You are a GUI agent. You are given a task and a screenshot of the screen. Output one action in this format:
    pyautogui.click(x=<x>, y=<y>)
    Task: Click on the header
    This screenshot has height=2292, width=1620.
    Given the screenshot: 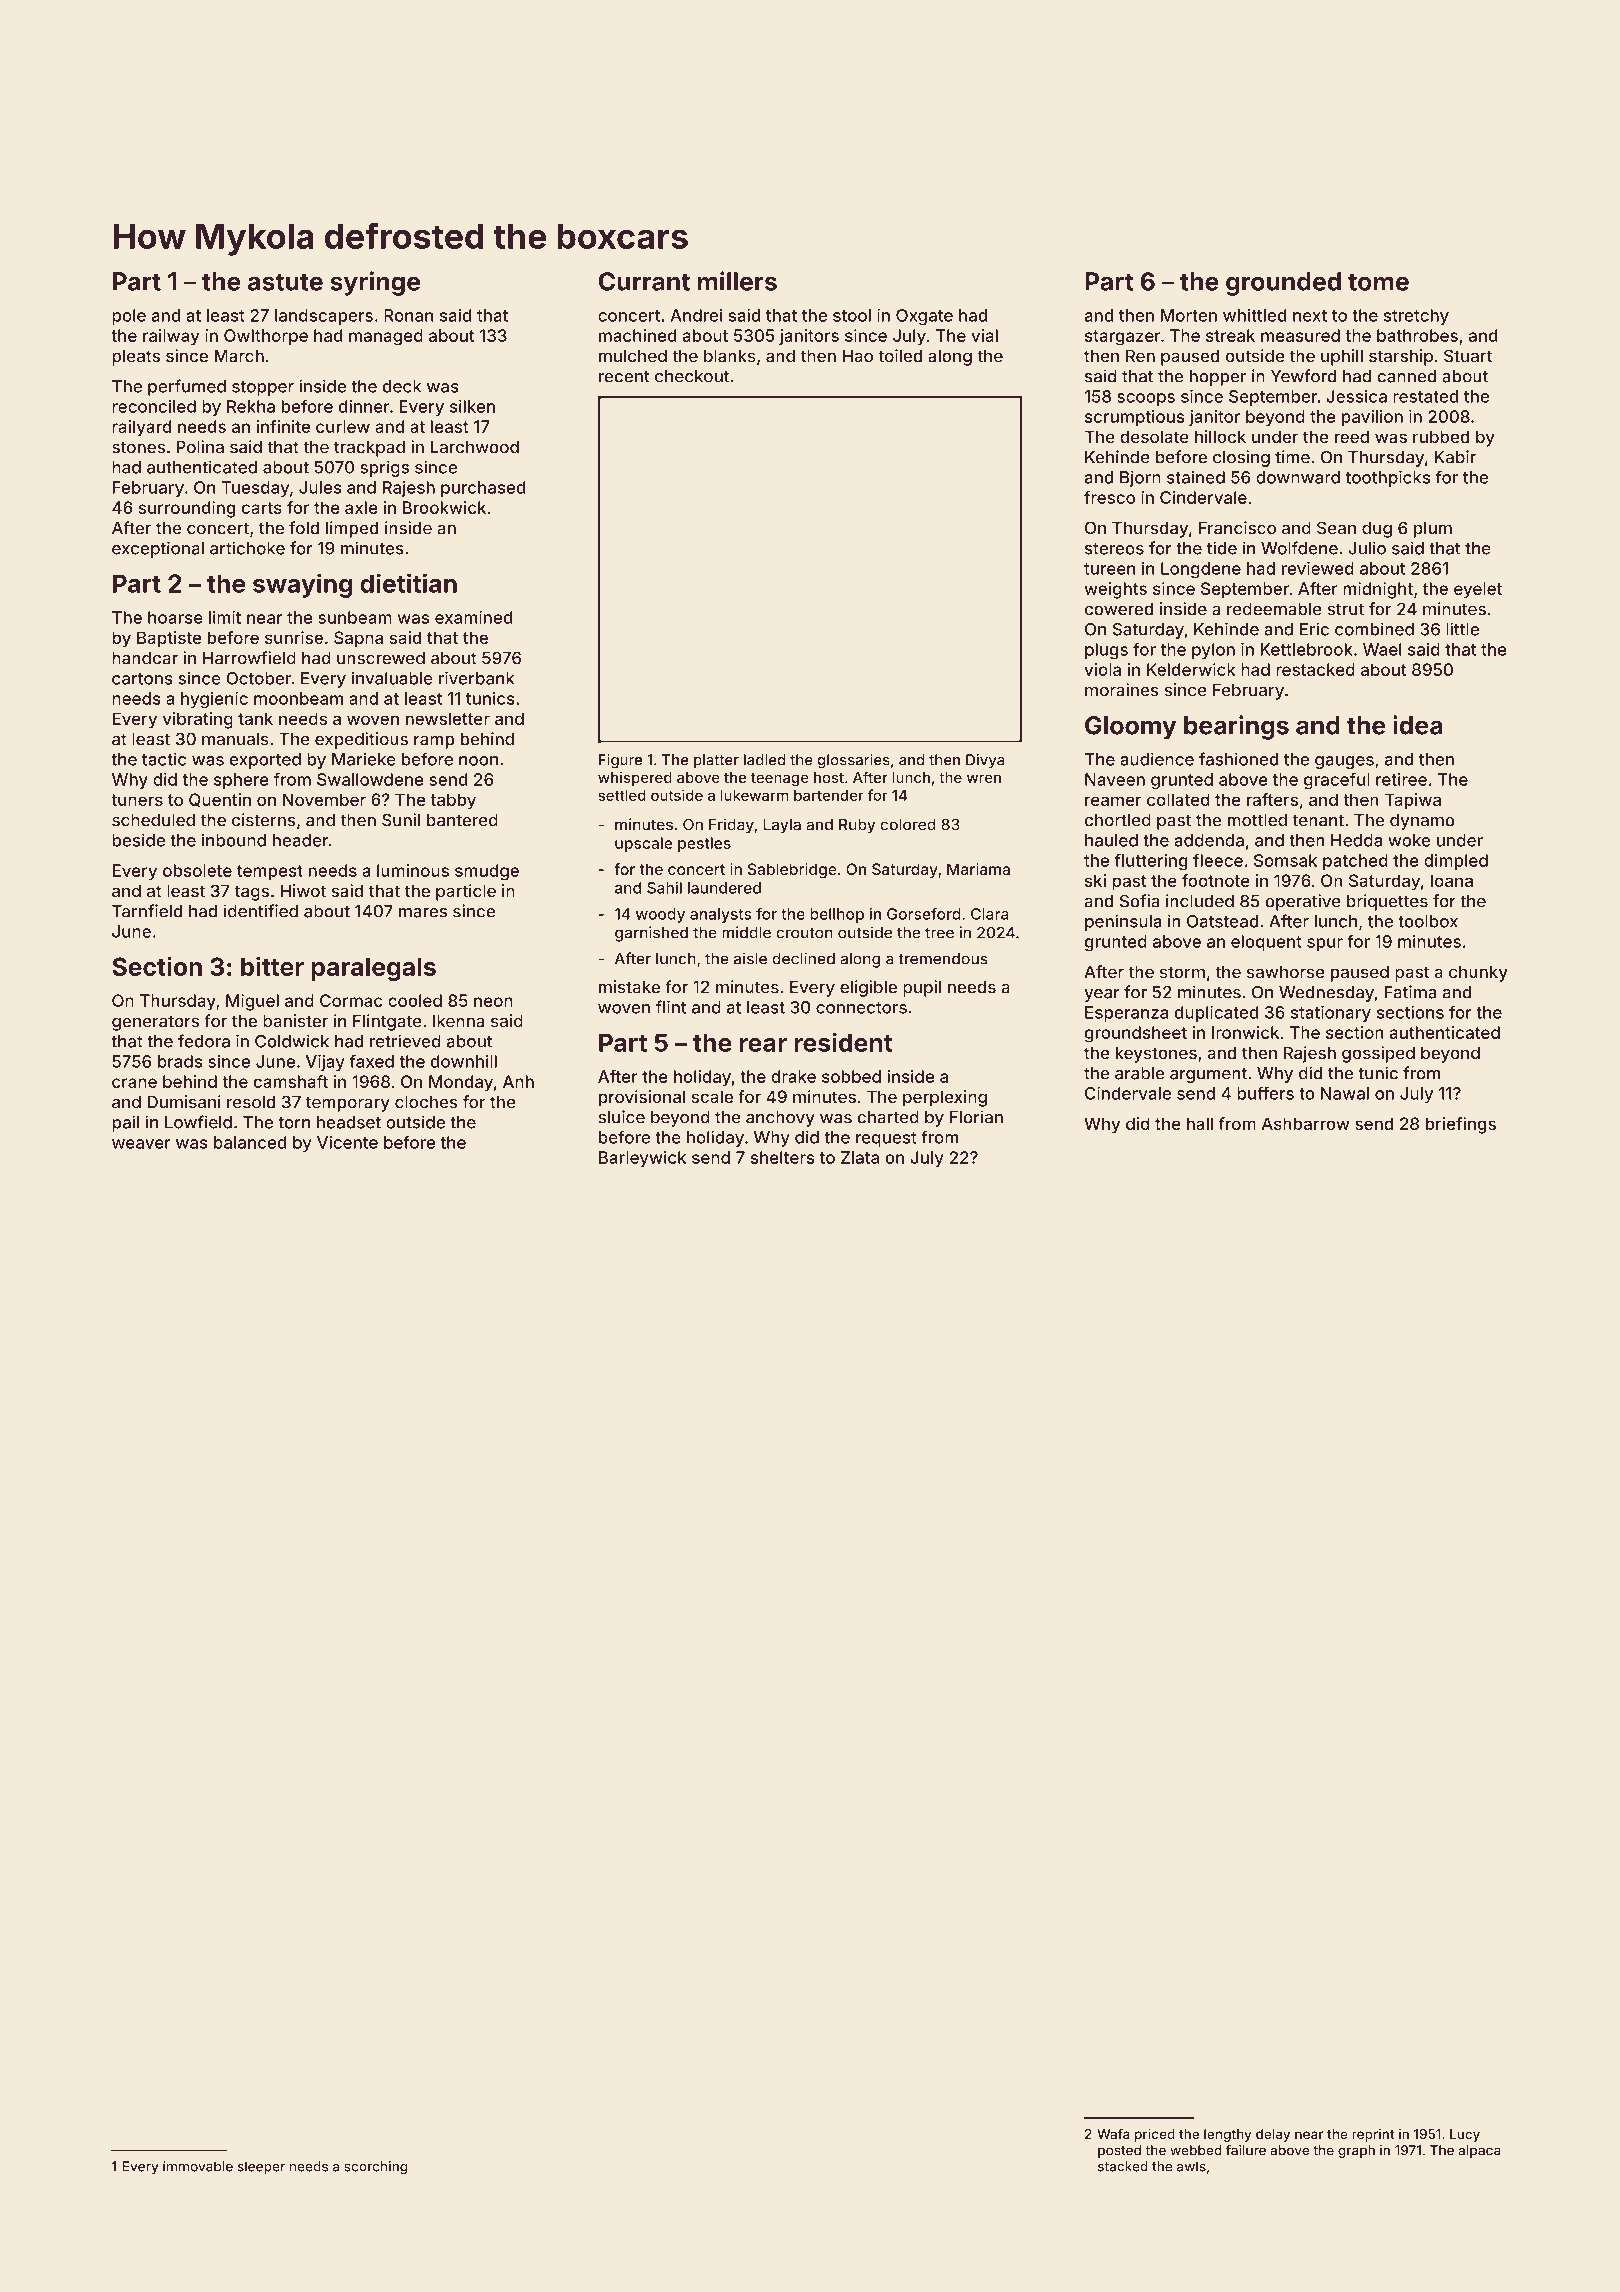 What is the action you would take?
    pyautogui.click(x=301, y=840)
